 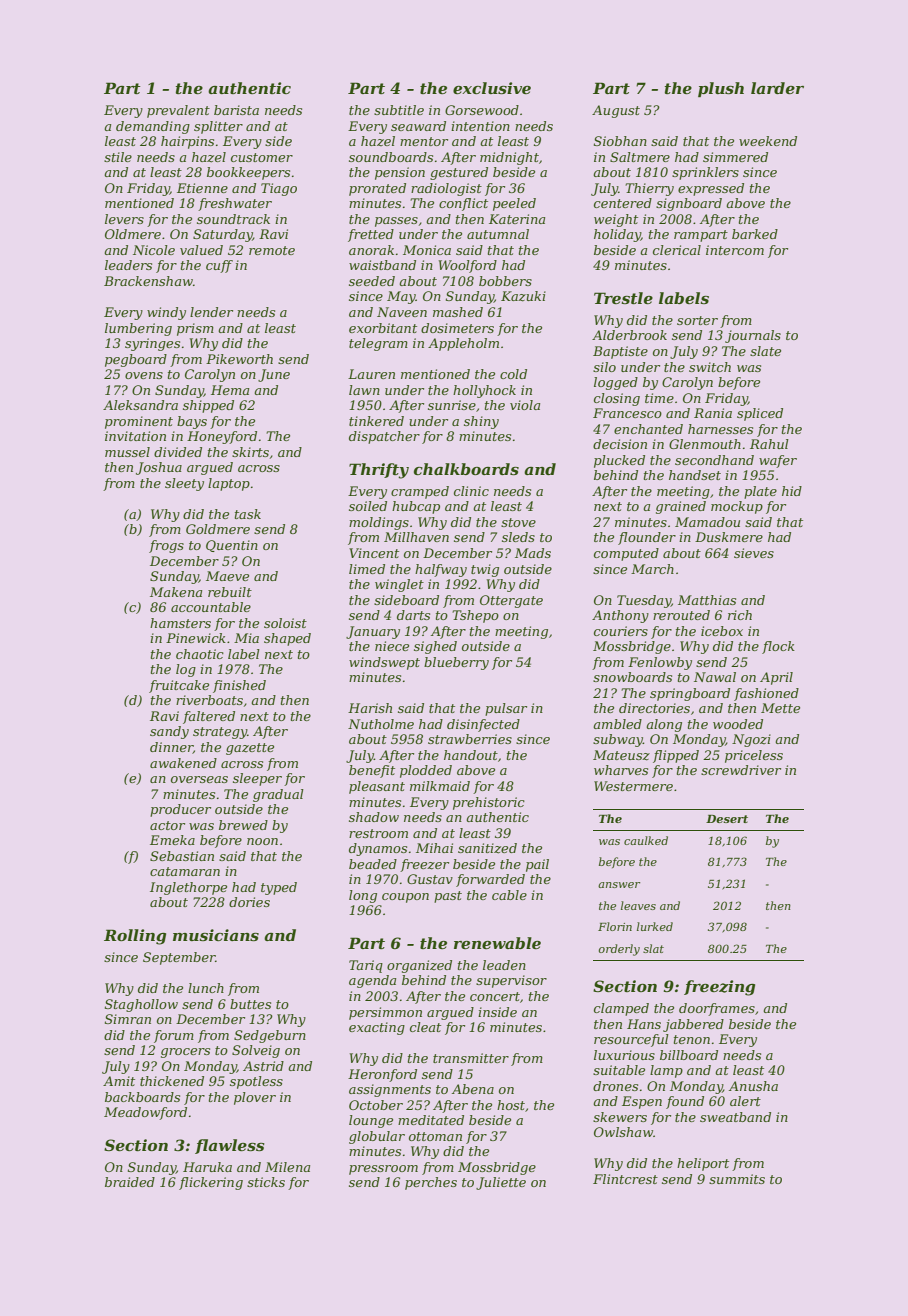 What do you see at coordinates (506, 709) in the screenshot?
I see `pulsar` at bounding box center [506, 709].
